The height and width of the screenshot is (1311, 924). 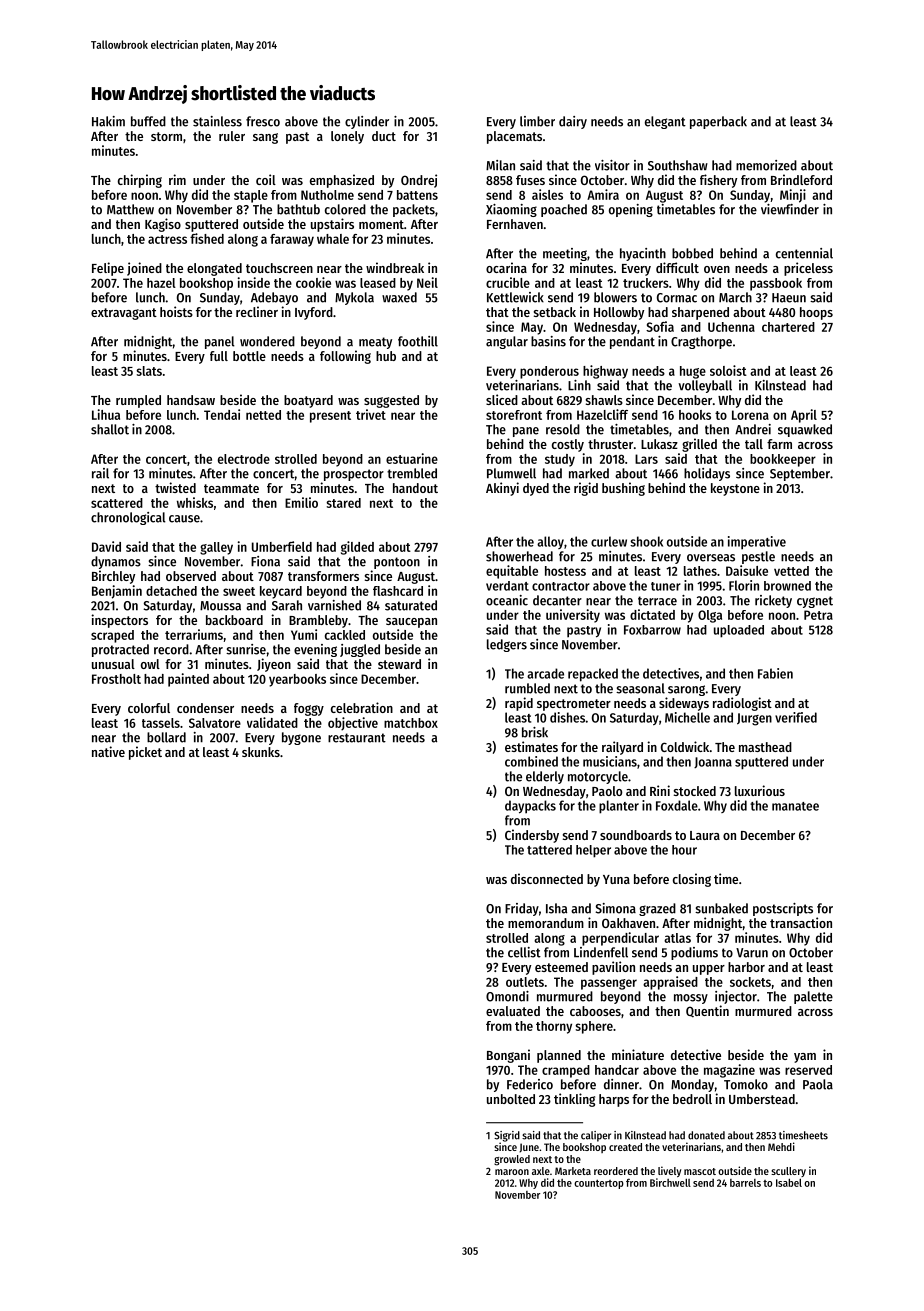 What do you see at coordinates (395, 267) in the screenshot?
I see `windbreak` at bounding box center [395, 267].
